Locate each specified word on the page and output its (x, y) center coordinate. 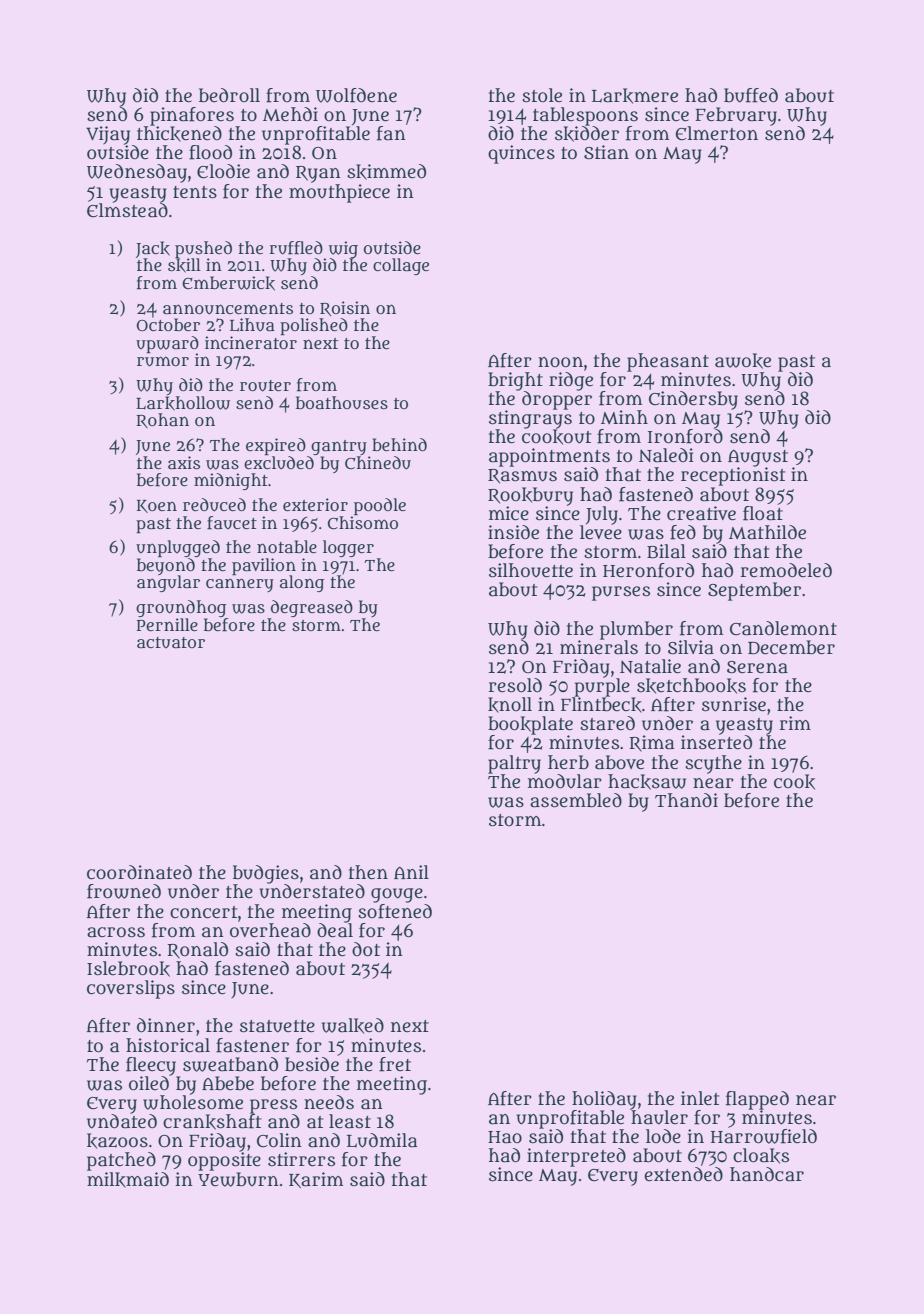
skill (184, 265)
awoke (743, 361)
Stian (606, 152)
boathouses (342, 402)
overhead (270, 930)
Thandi (686, 800)
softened (395, 911)
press (273, 1106)
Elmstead (127, 210)
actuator (171, 643)
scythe (713, 764)
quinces (521, 154)
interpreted (576, 1157)
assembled (576, 800)
